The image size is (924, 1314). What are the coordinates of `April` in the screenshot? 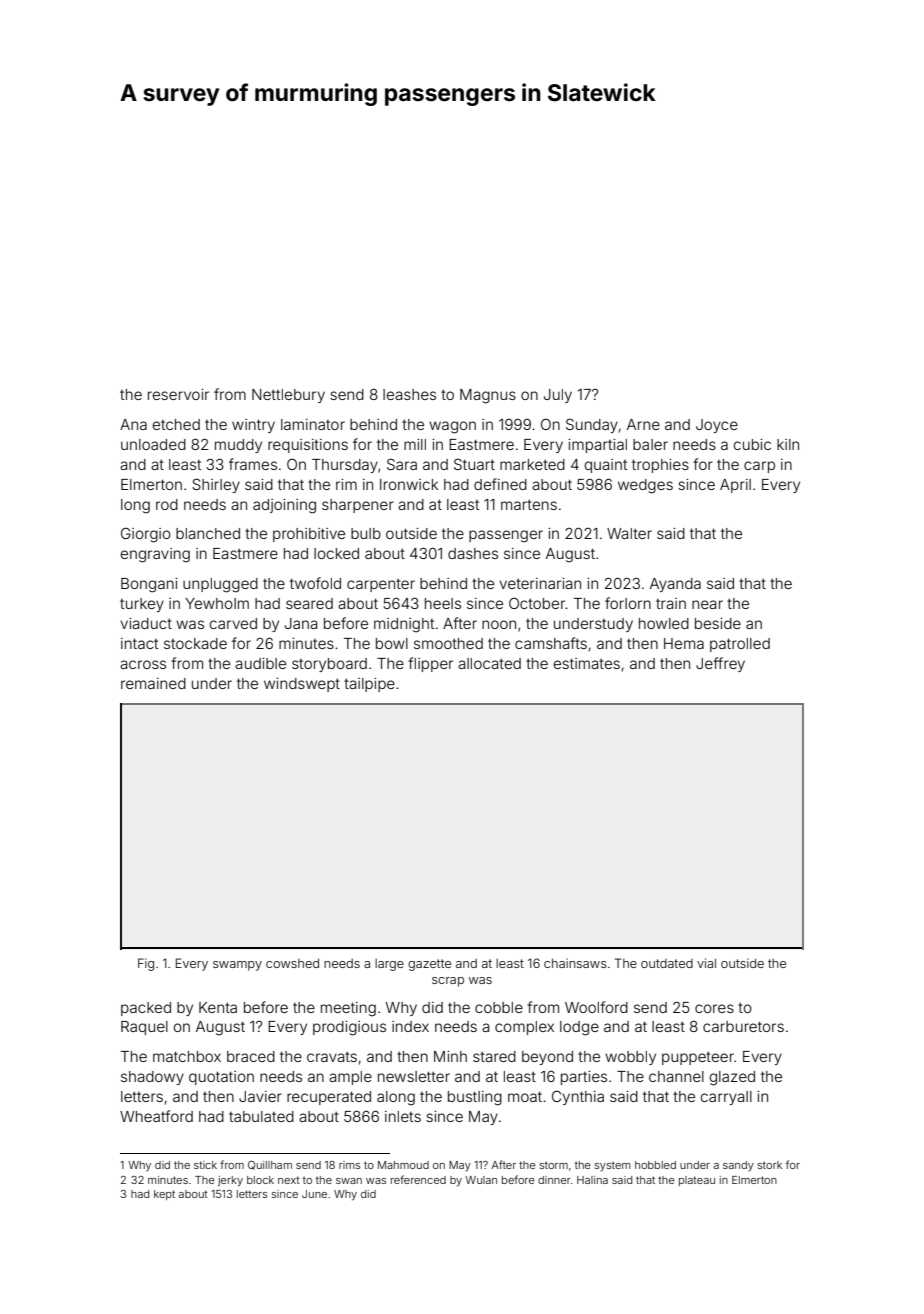 It's located at (735, 486).
